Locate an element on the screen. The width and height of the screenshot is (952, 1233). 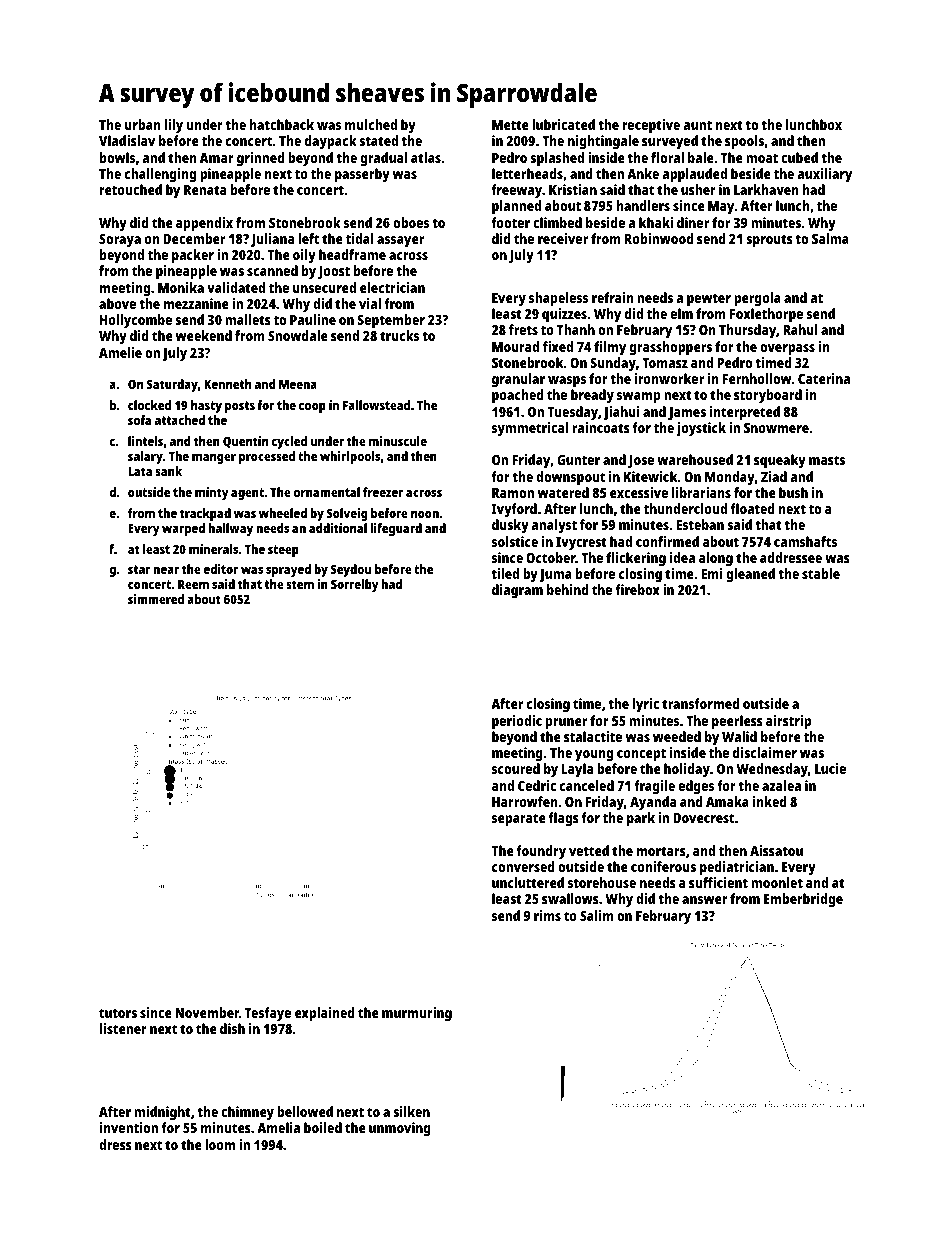
Salim is located at coordinates (597, 915).
